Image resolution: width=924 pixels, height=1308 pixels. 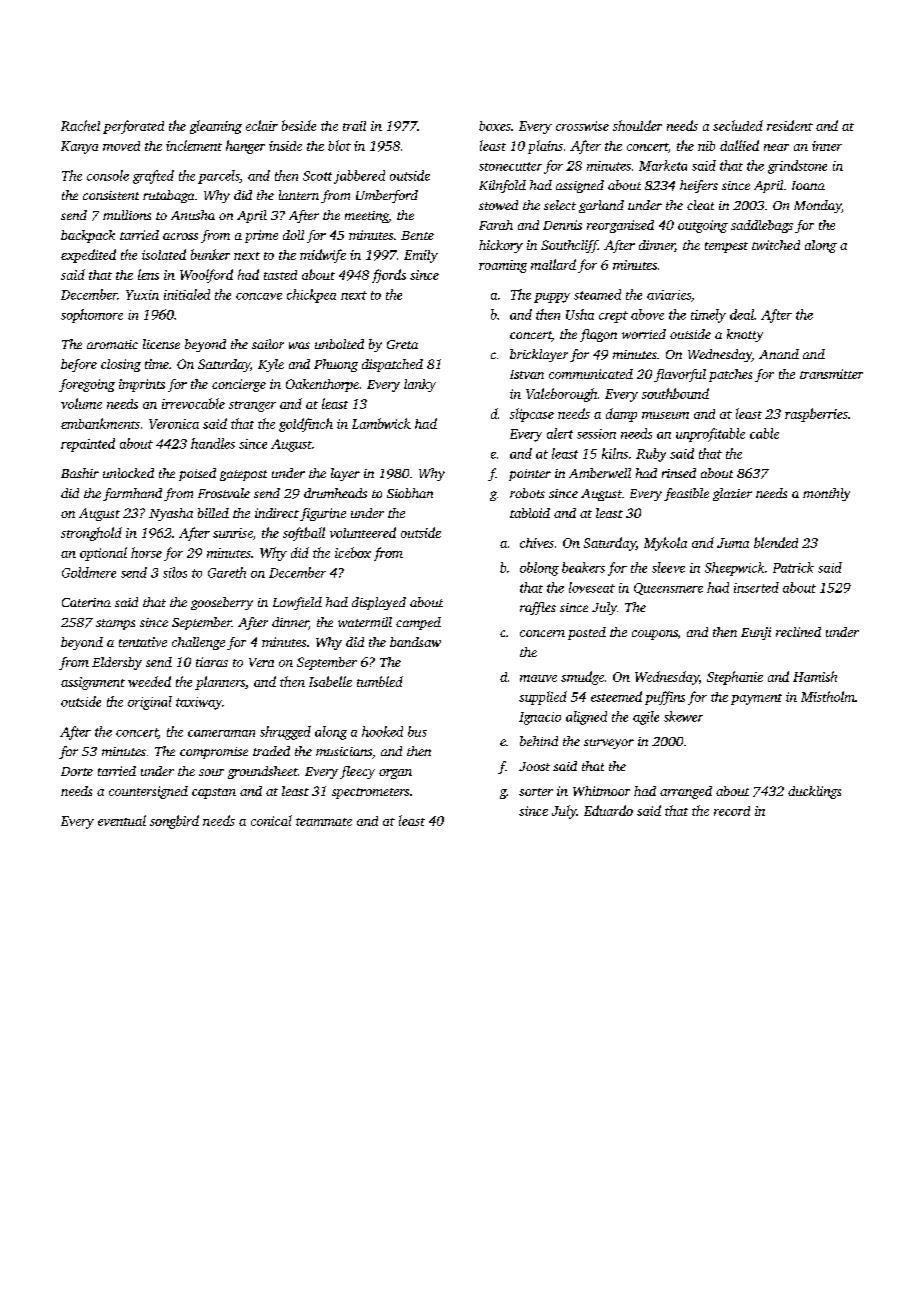 What do you see at coordinates (637, 125) in the document?
I see `shoulder` at bounding box center [637, 125].
